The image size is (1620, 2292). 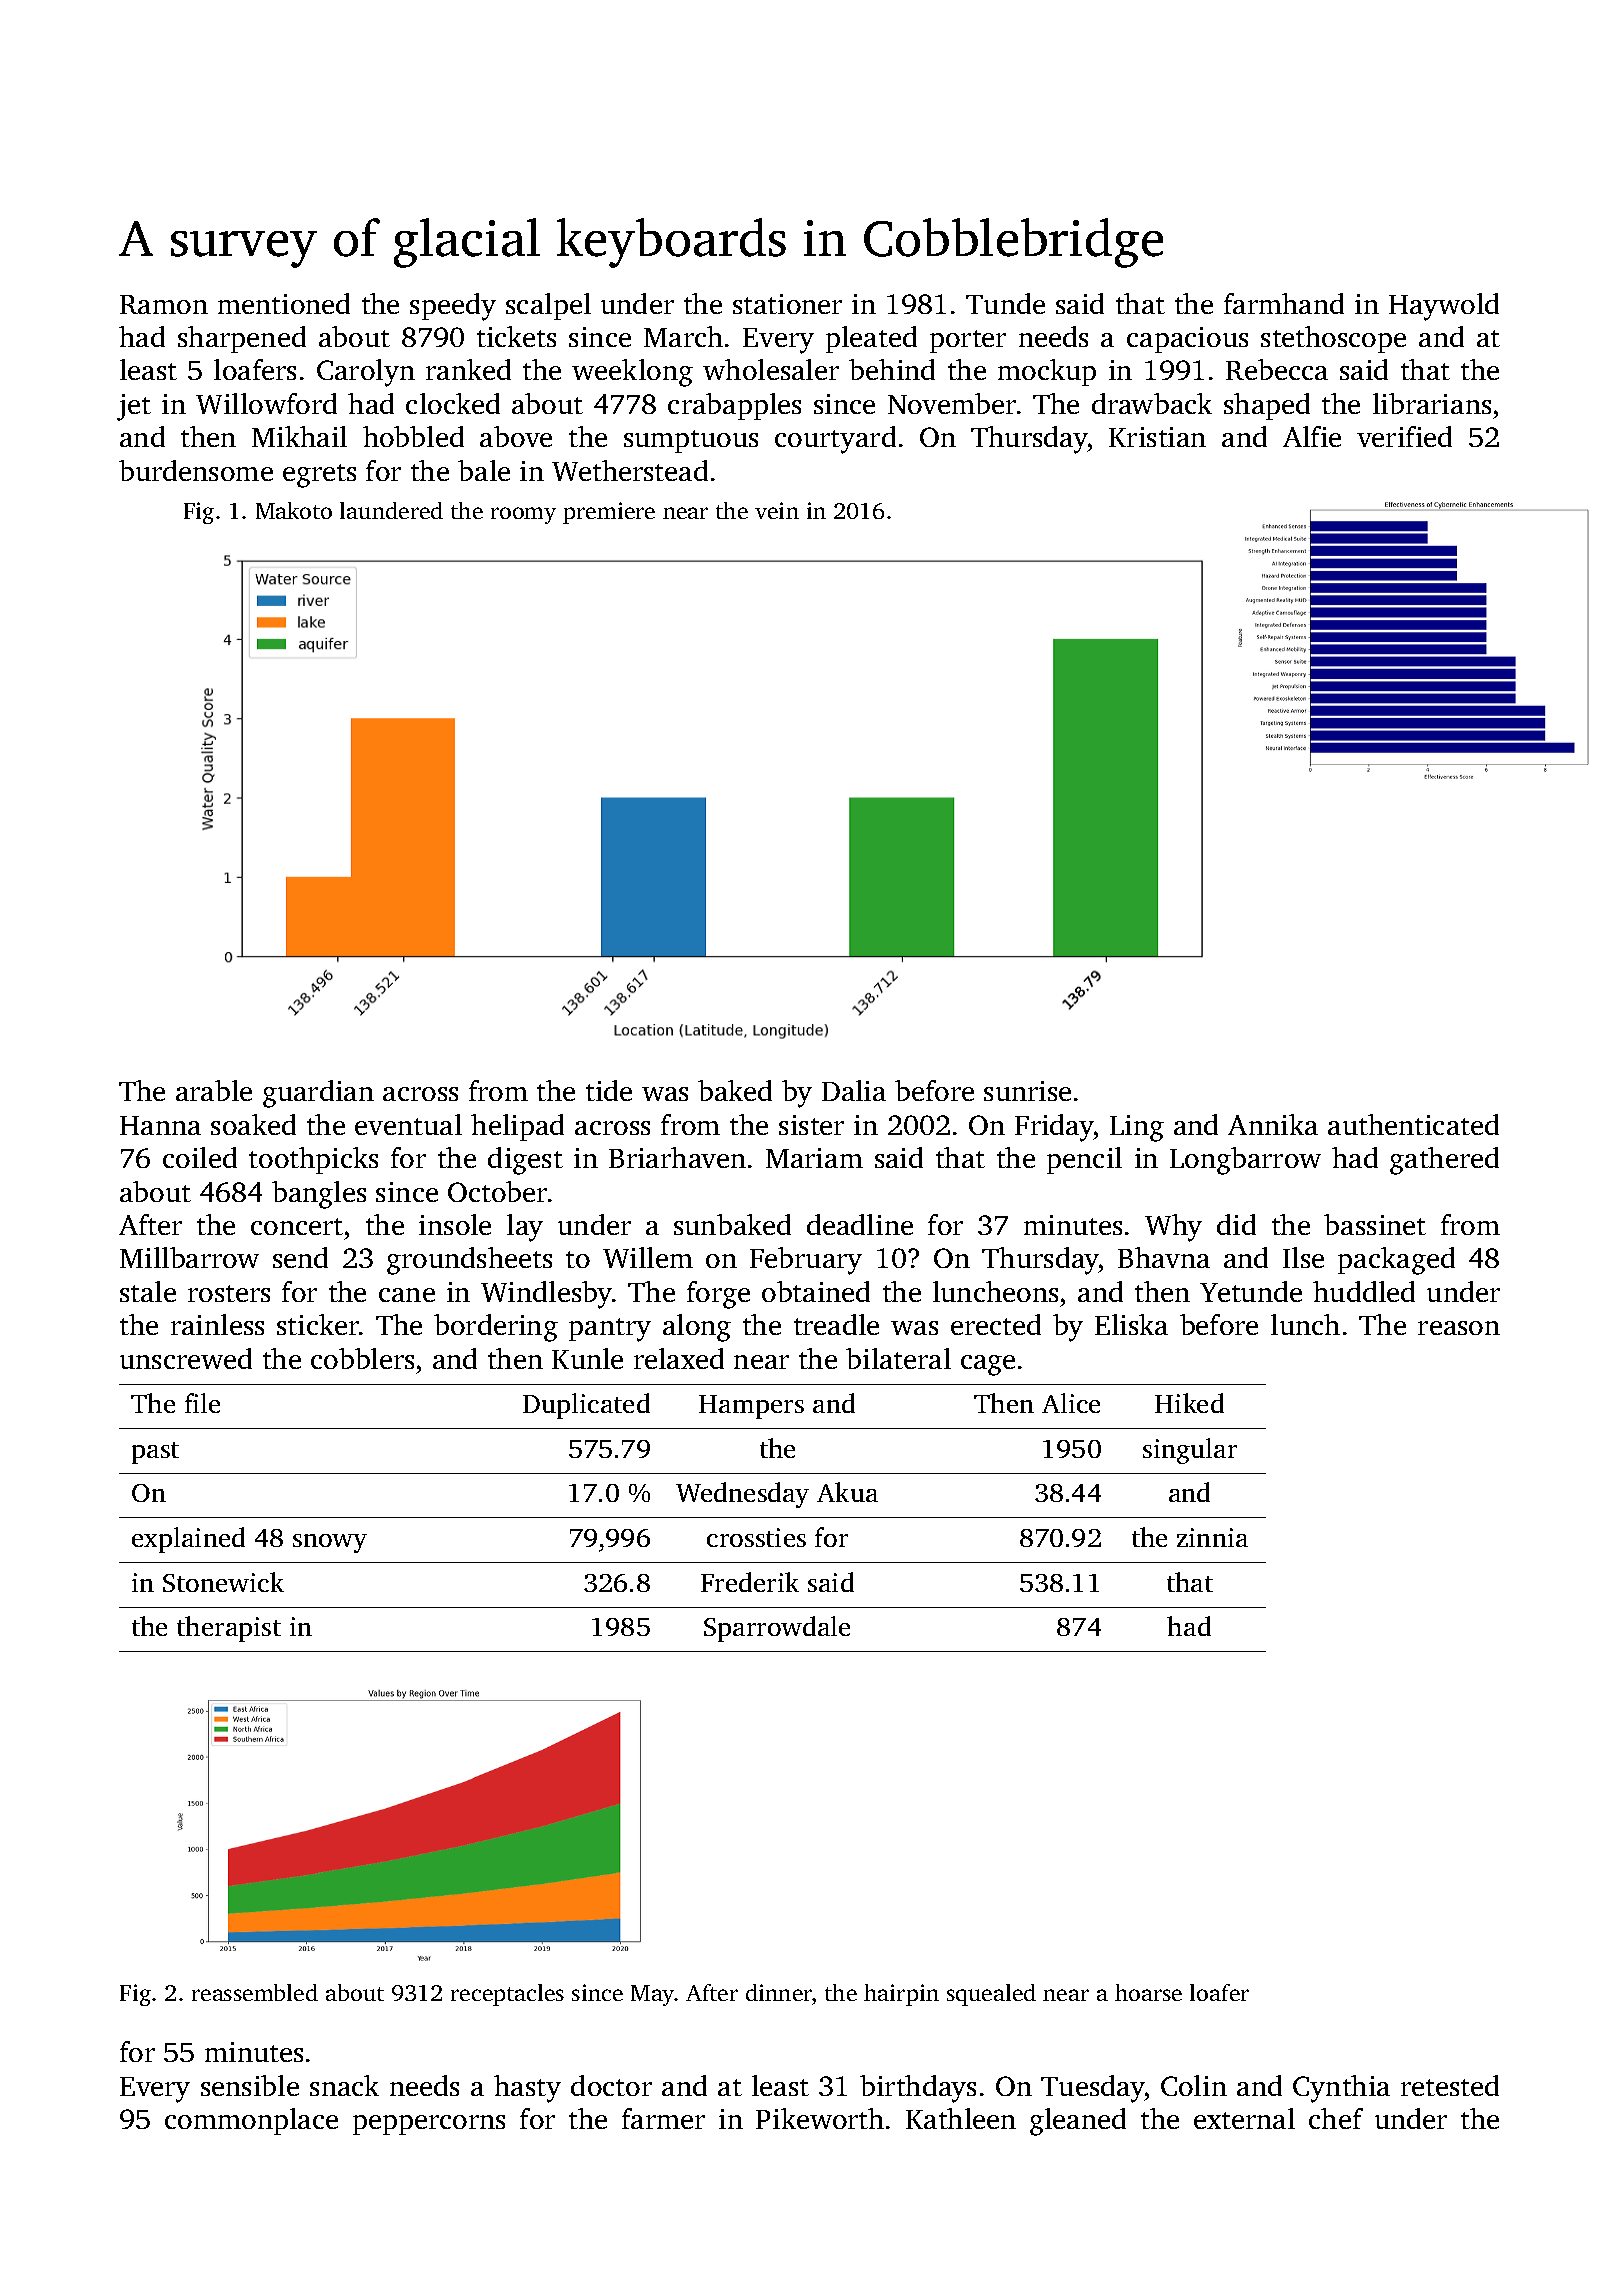 What do you see at coordinates (507, 1995) in the screenshot?
I see `receptacles` at bounding box center [507, 1995].
